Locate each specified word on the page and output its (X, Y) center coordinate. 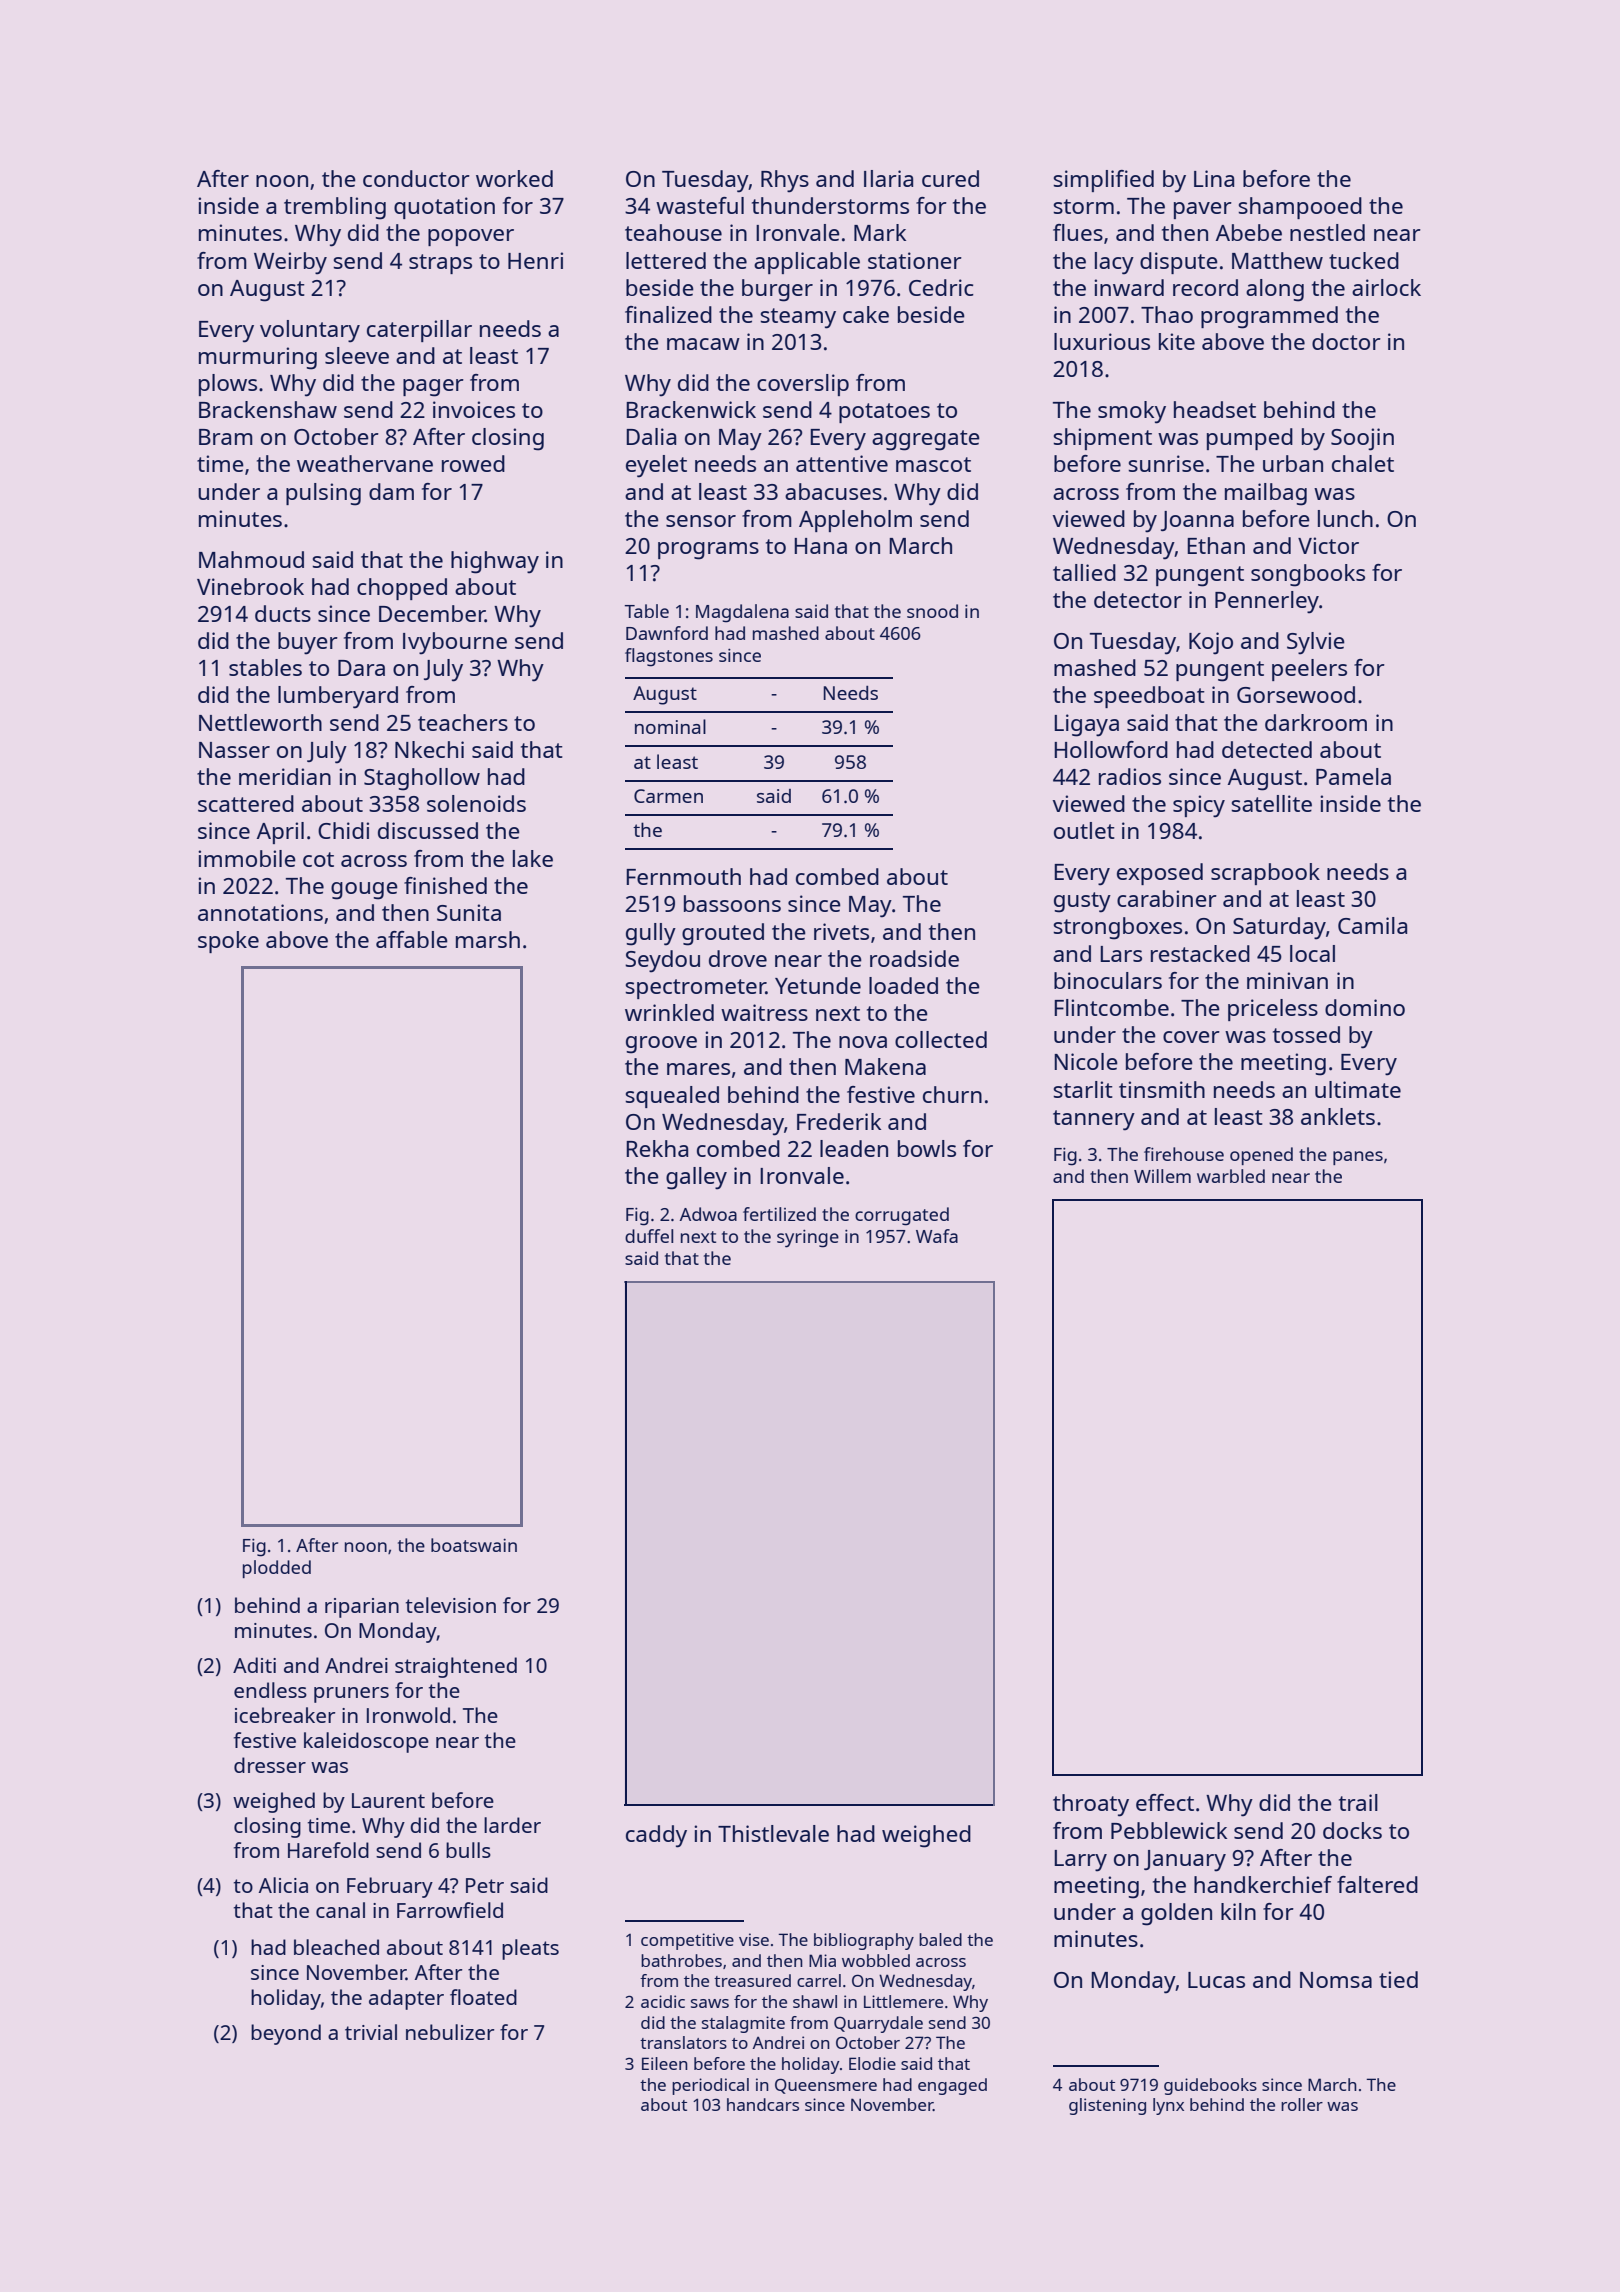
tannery (1094, 1120)
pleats (530, 1949)
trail (1358, 1802)
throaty (1091, 1805)
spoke (228, 942)
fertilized (779, 1214)
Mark (880, 232)
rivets (841, 931)
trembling (335, 208)
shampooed (1300, 208)
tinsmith (1162, 1089)
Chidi (343, 830)
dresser (270, 1765)
